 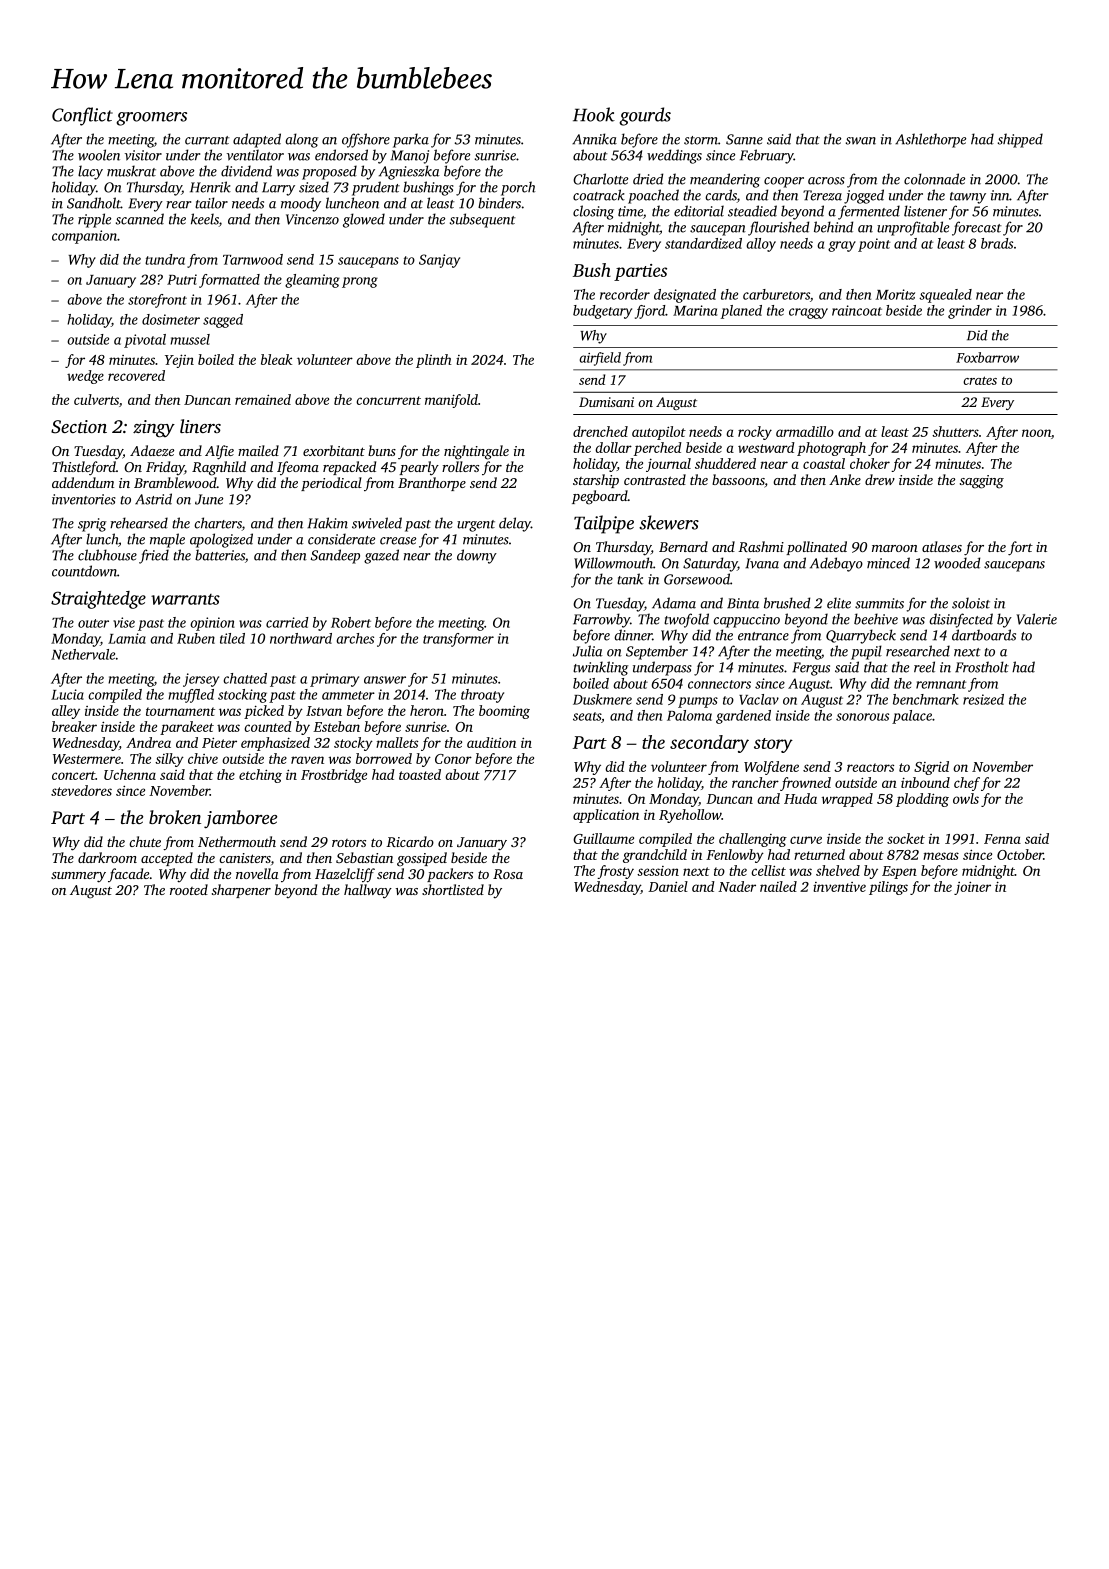 What do you see at coordinates (241, 891) in the page?
I see `sharpener` at bounding box center [241, 891].
